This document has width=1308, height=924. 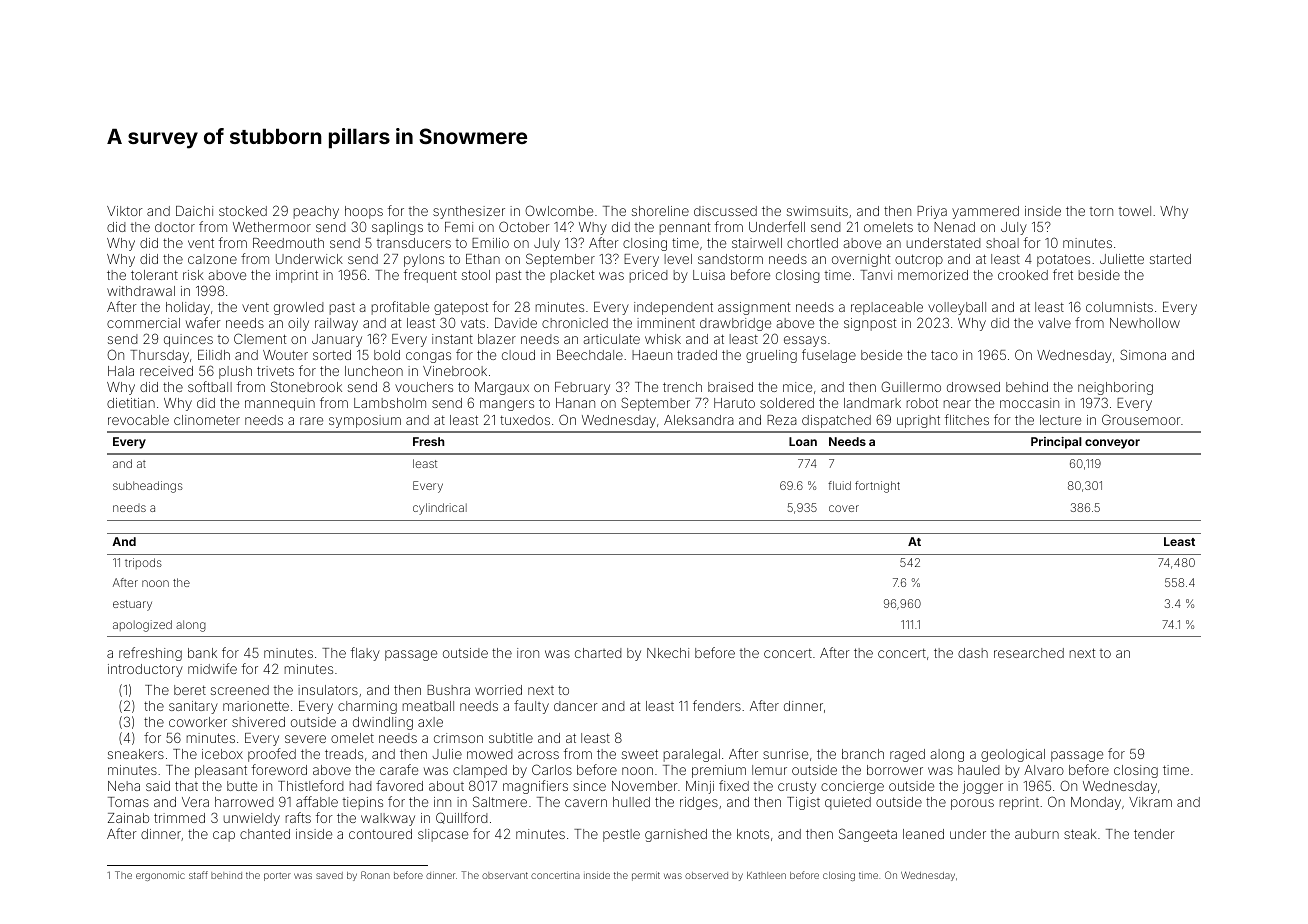 I want to click on trench, so click(x=682, y=387).
